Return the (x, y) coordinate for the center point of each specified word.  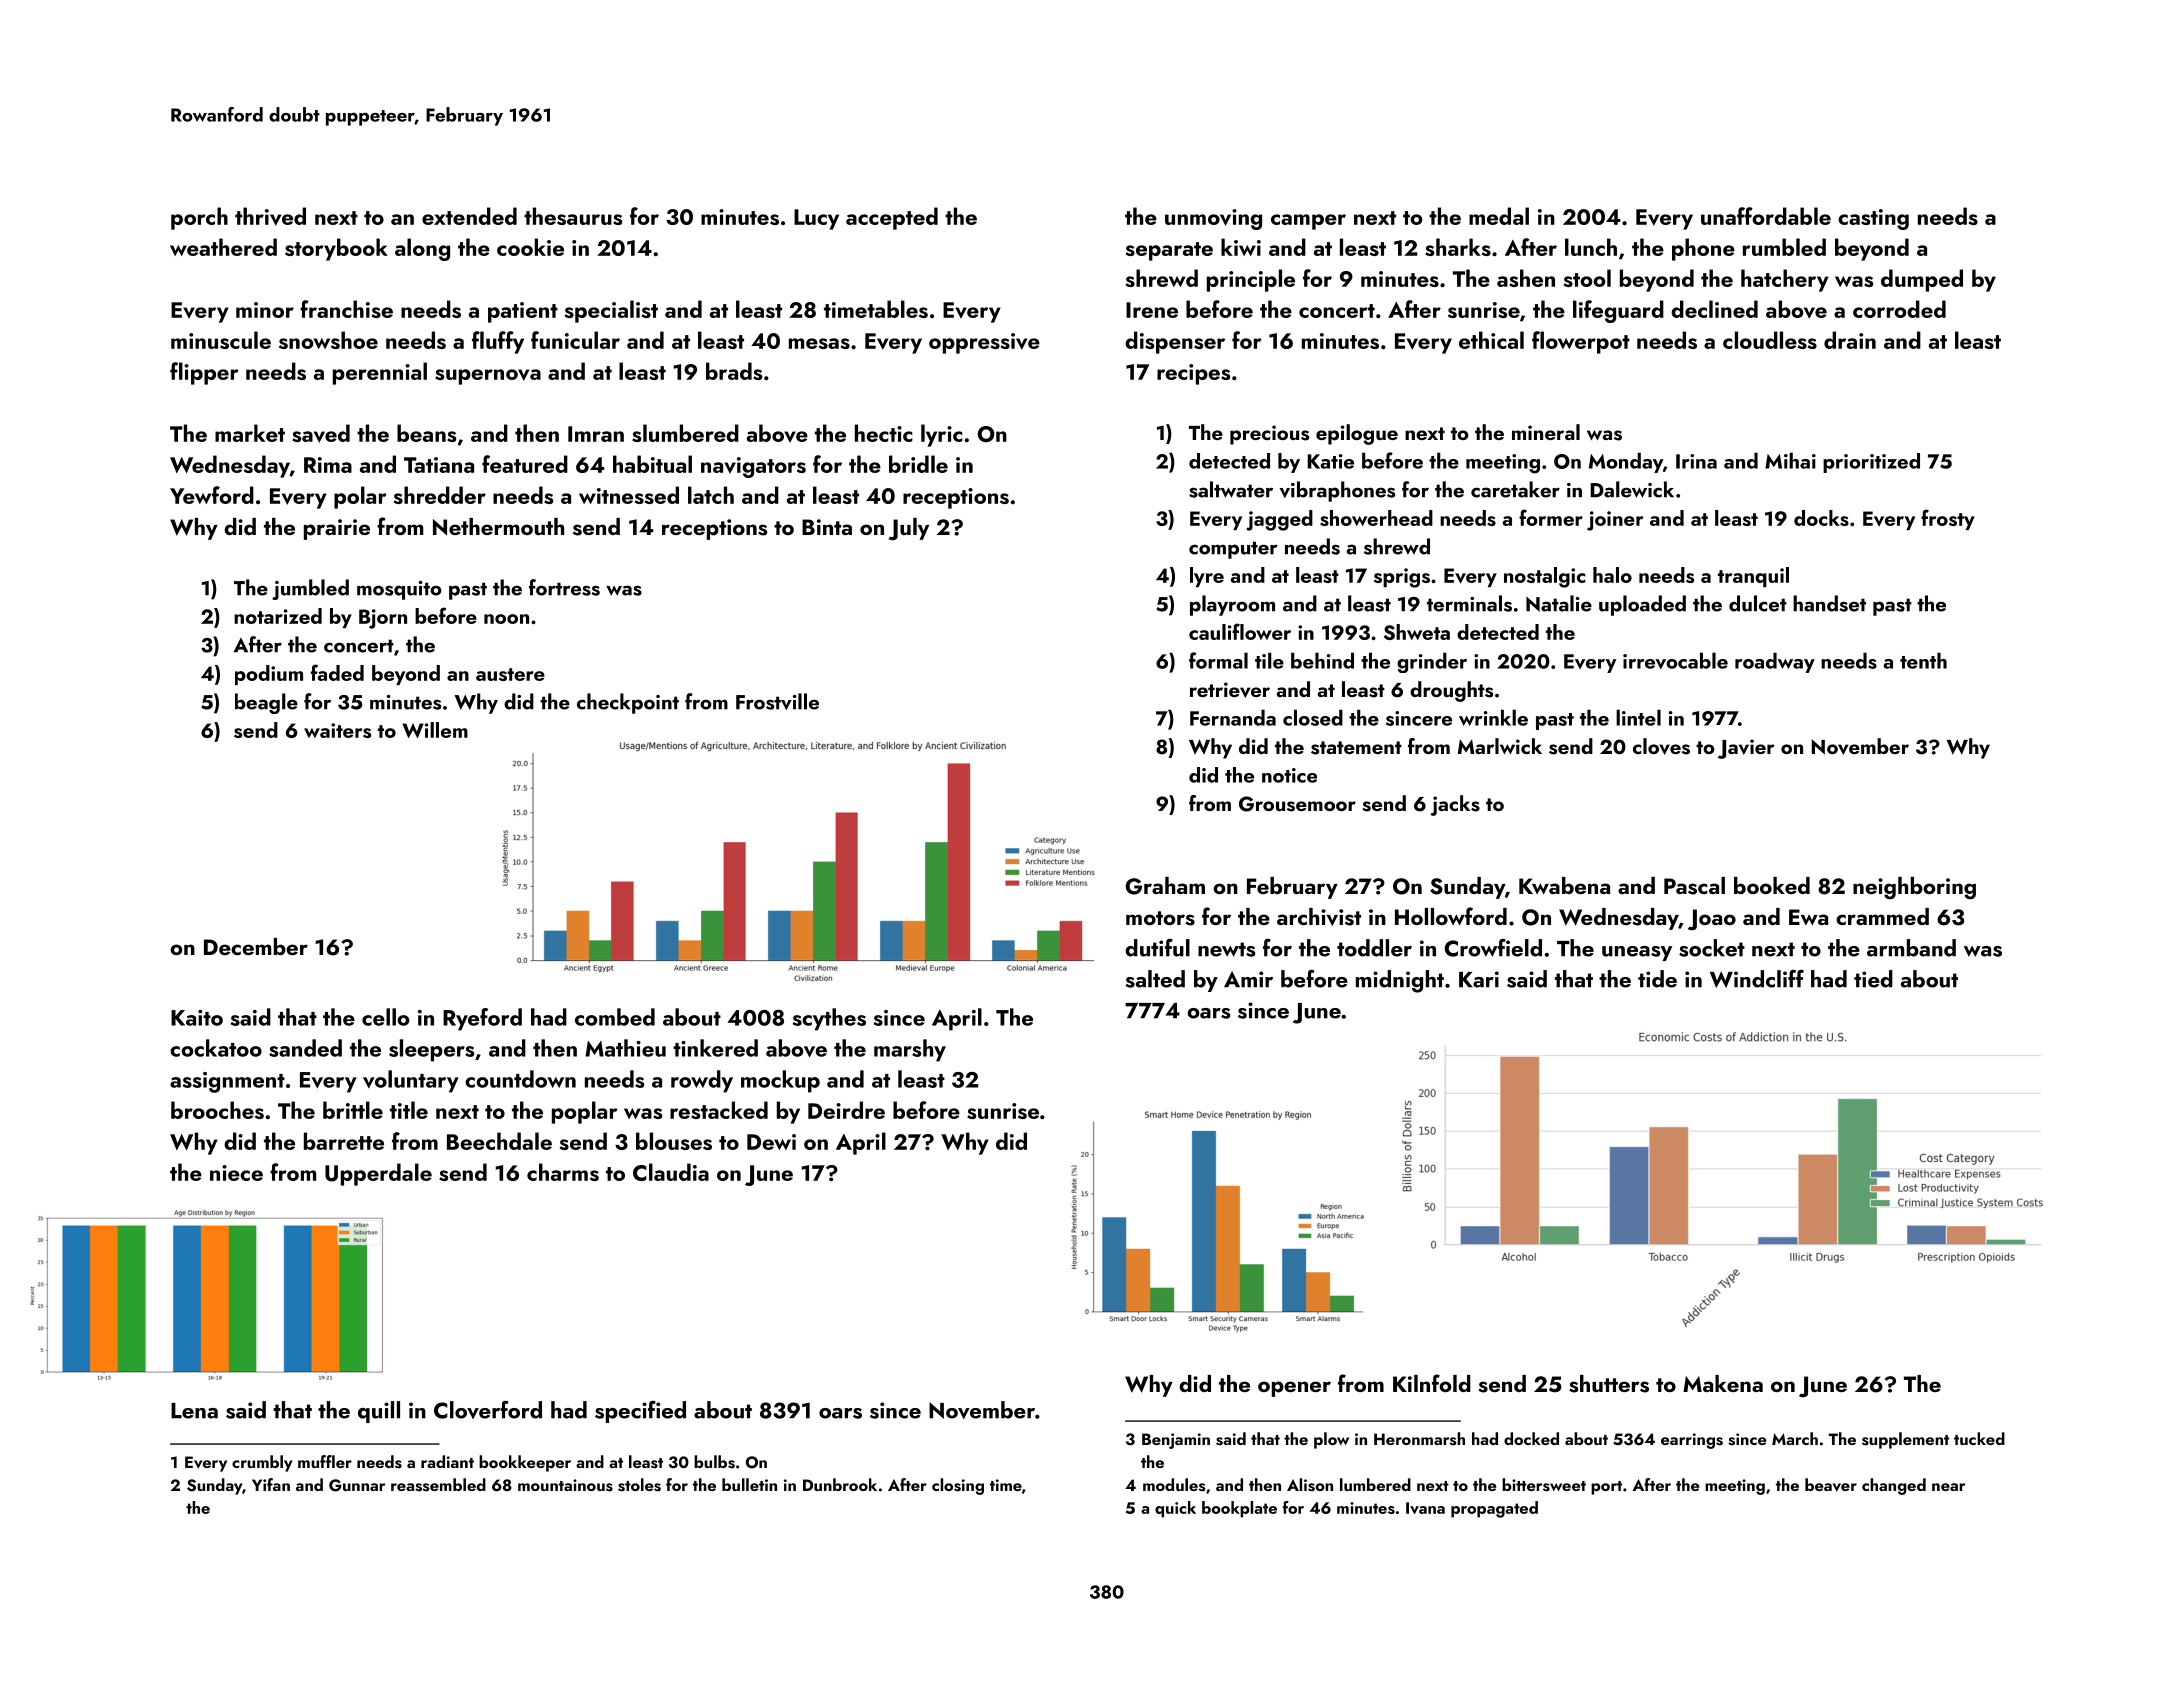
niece (236, 1173)
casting (1873, 219)
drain (1850, 340)
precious (1269, 435)
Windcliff (1757, 978)
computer (1233, 550)
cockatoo (216, 1048)
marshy (910, 1050)
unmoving (1213, 219)
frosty (1948, 519)
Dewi (771, 1142)
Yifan (271, 1484)
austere (510, 674)
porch (199, 218)
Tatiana (439, 465)
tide (1657, 979)
